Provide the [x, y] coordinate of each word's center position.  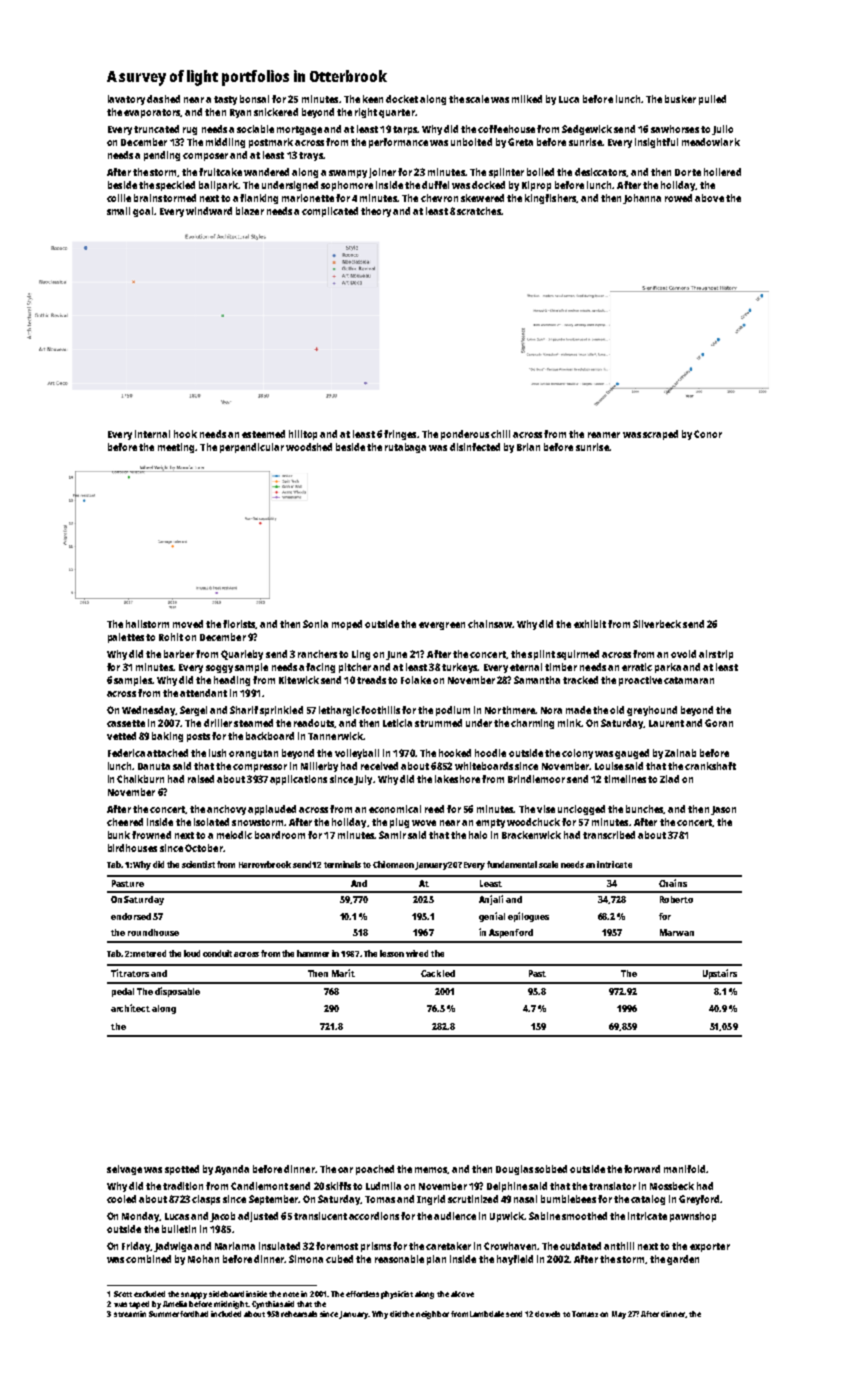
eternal [526, 667]
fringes [400, 435]
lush [217, 753]
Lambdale [487, 1314]
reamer [604, 435]
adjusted [258, 1217]
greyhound [652, 711]
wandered [266, 172]
